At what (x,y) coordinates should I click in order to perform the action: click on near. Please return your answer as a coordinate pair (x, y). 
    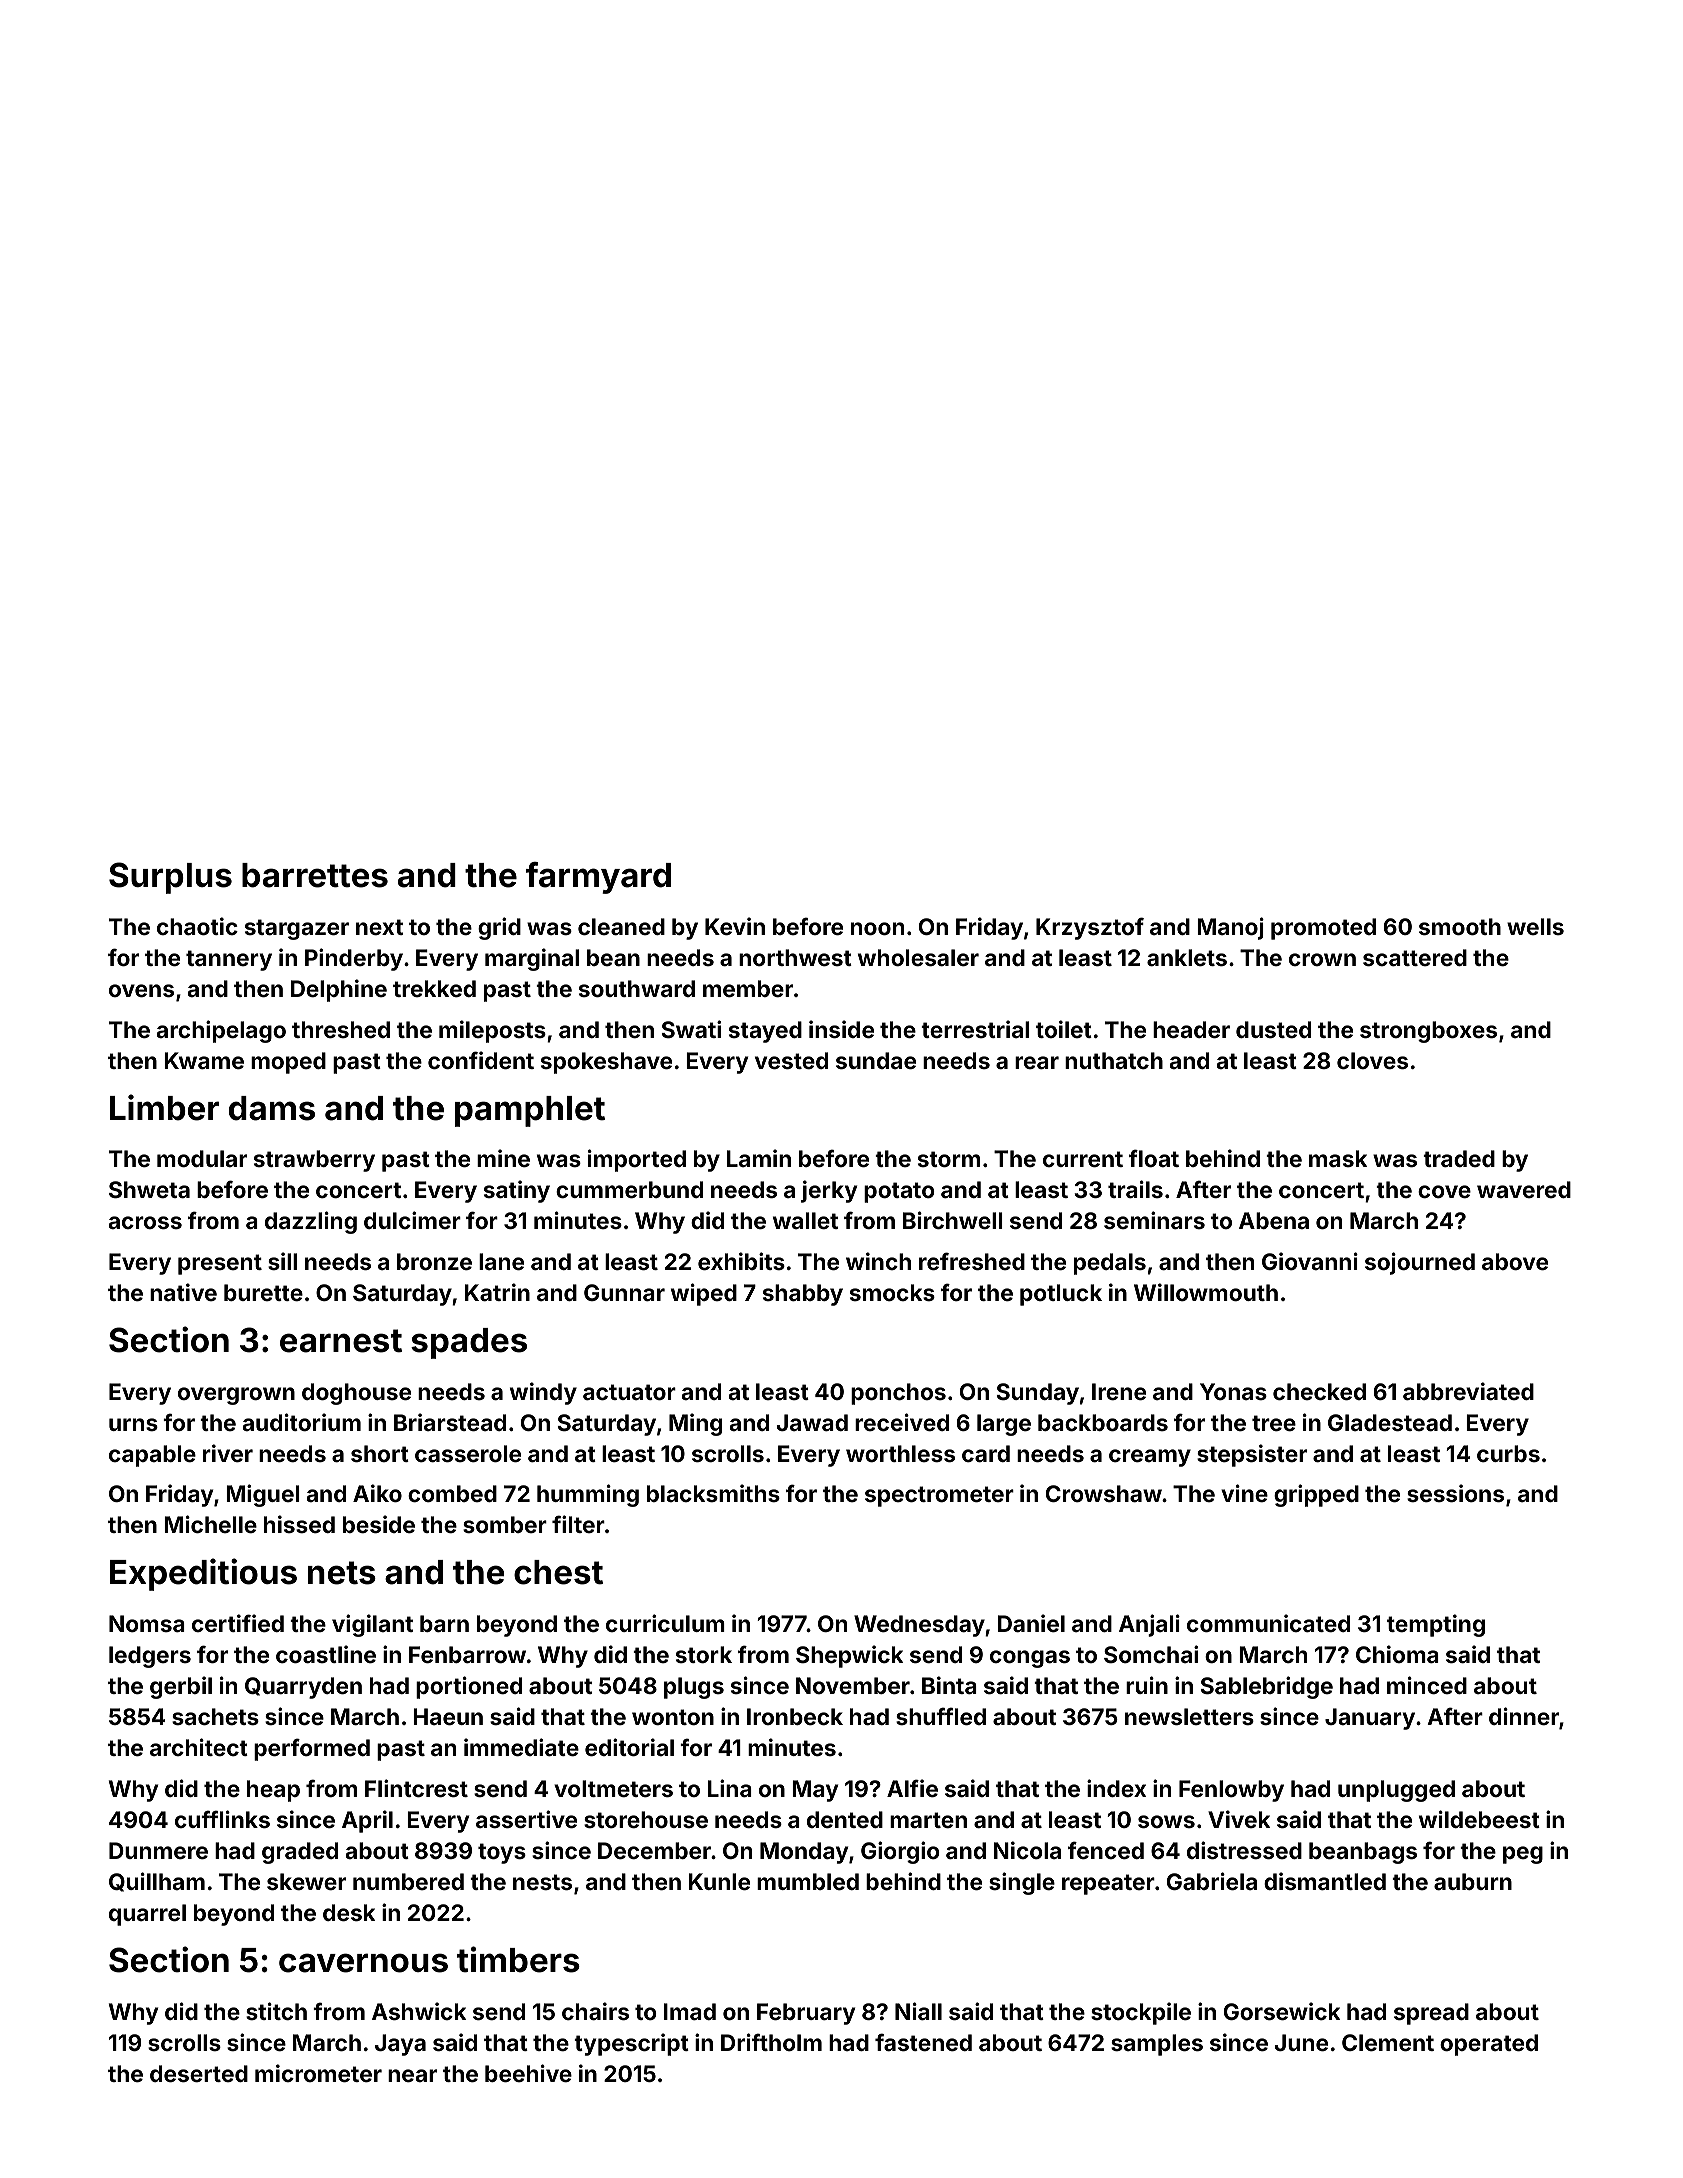
    Looking at the image, I should click on (412, 2075).
